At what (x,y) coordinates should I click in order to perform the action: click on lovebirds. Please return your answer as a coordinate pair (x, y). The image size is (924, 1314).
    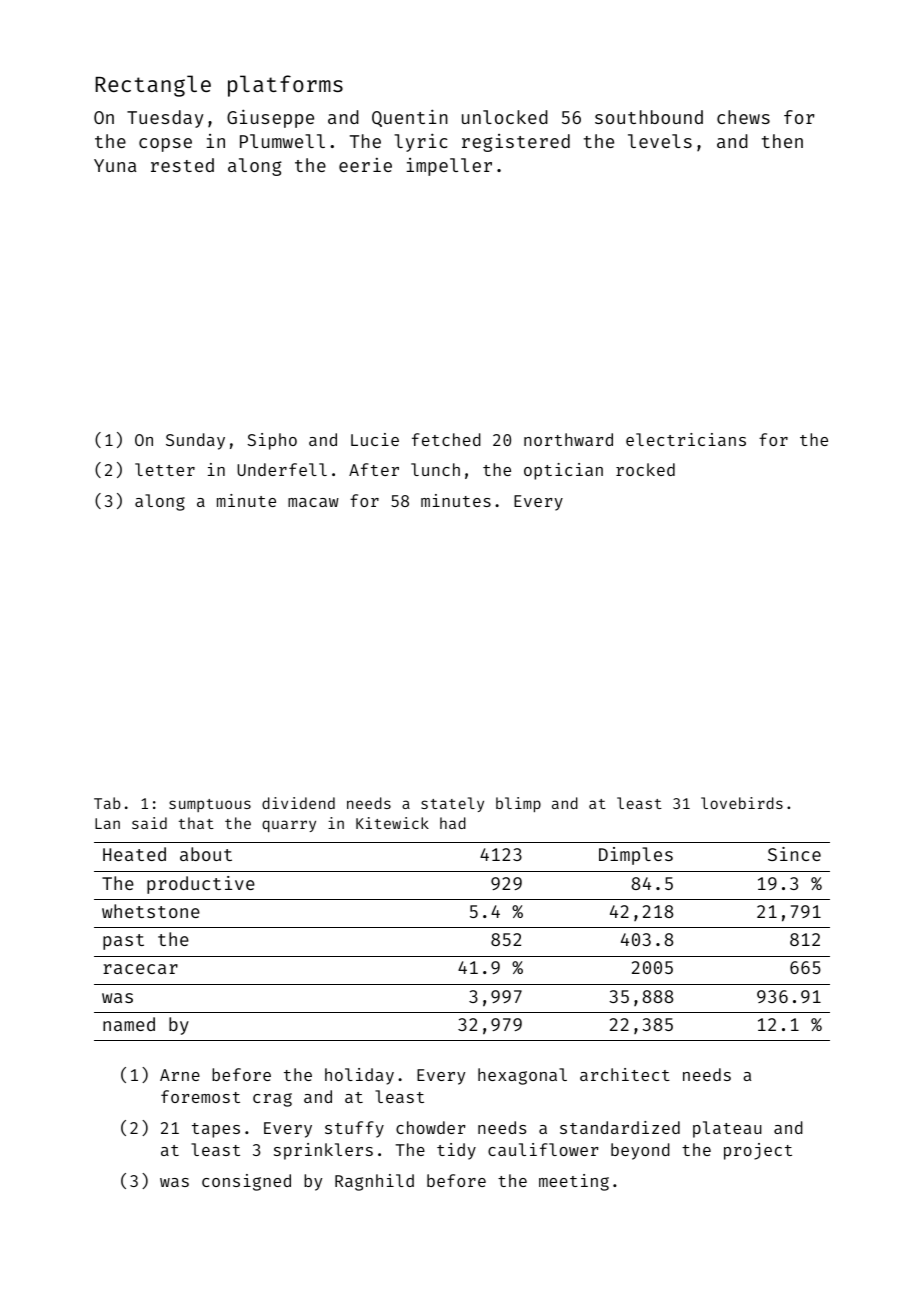
    Looking at the image, I should click on (742, 803).
